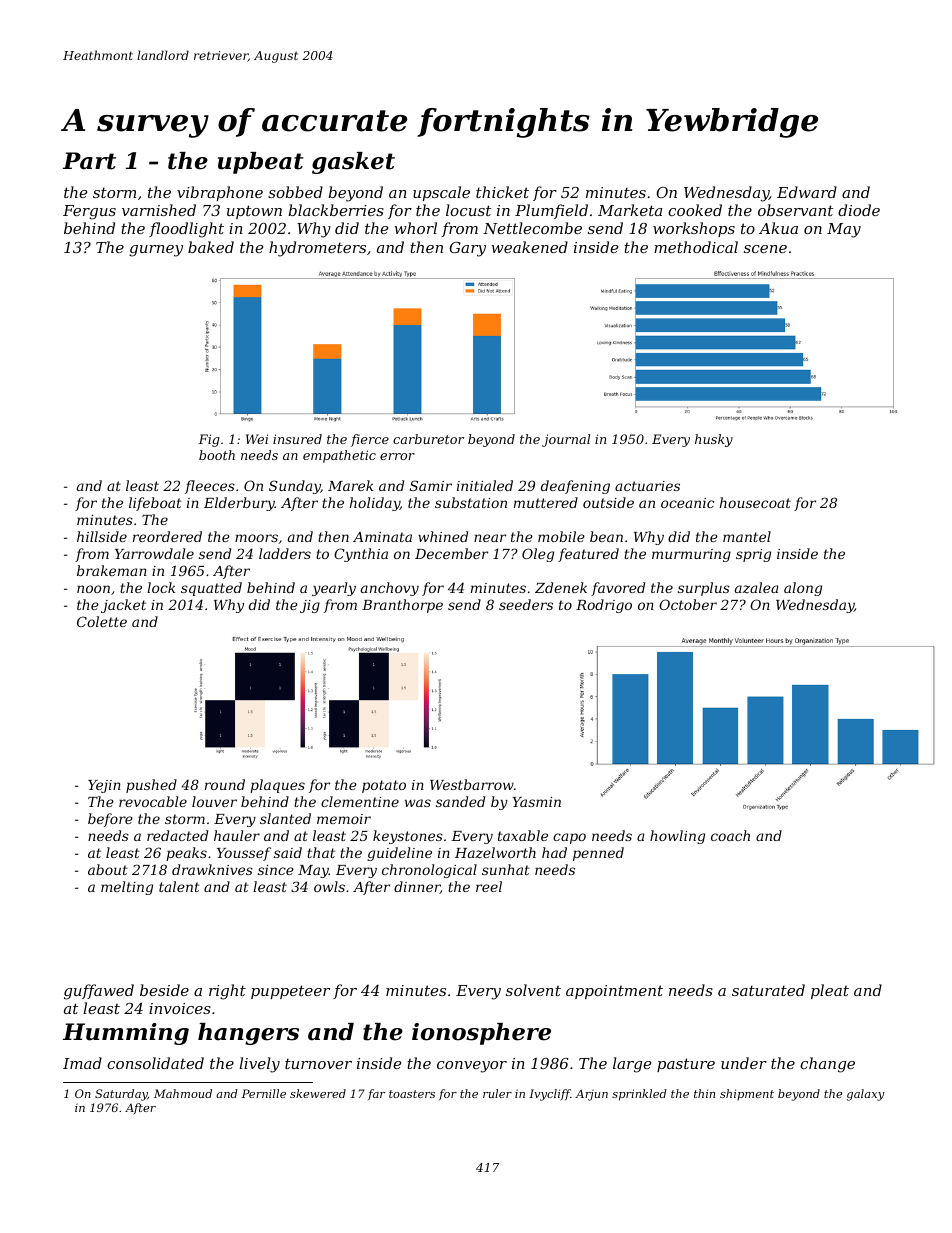 The image size is (952, 1233). I want to click on Arjun, so click(591, 1095).
